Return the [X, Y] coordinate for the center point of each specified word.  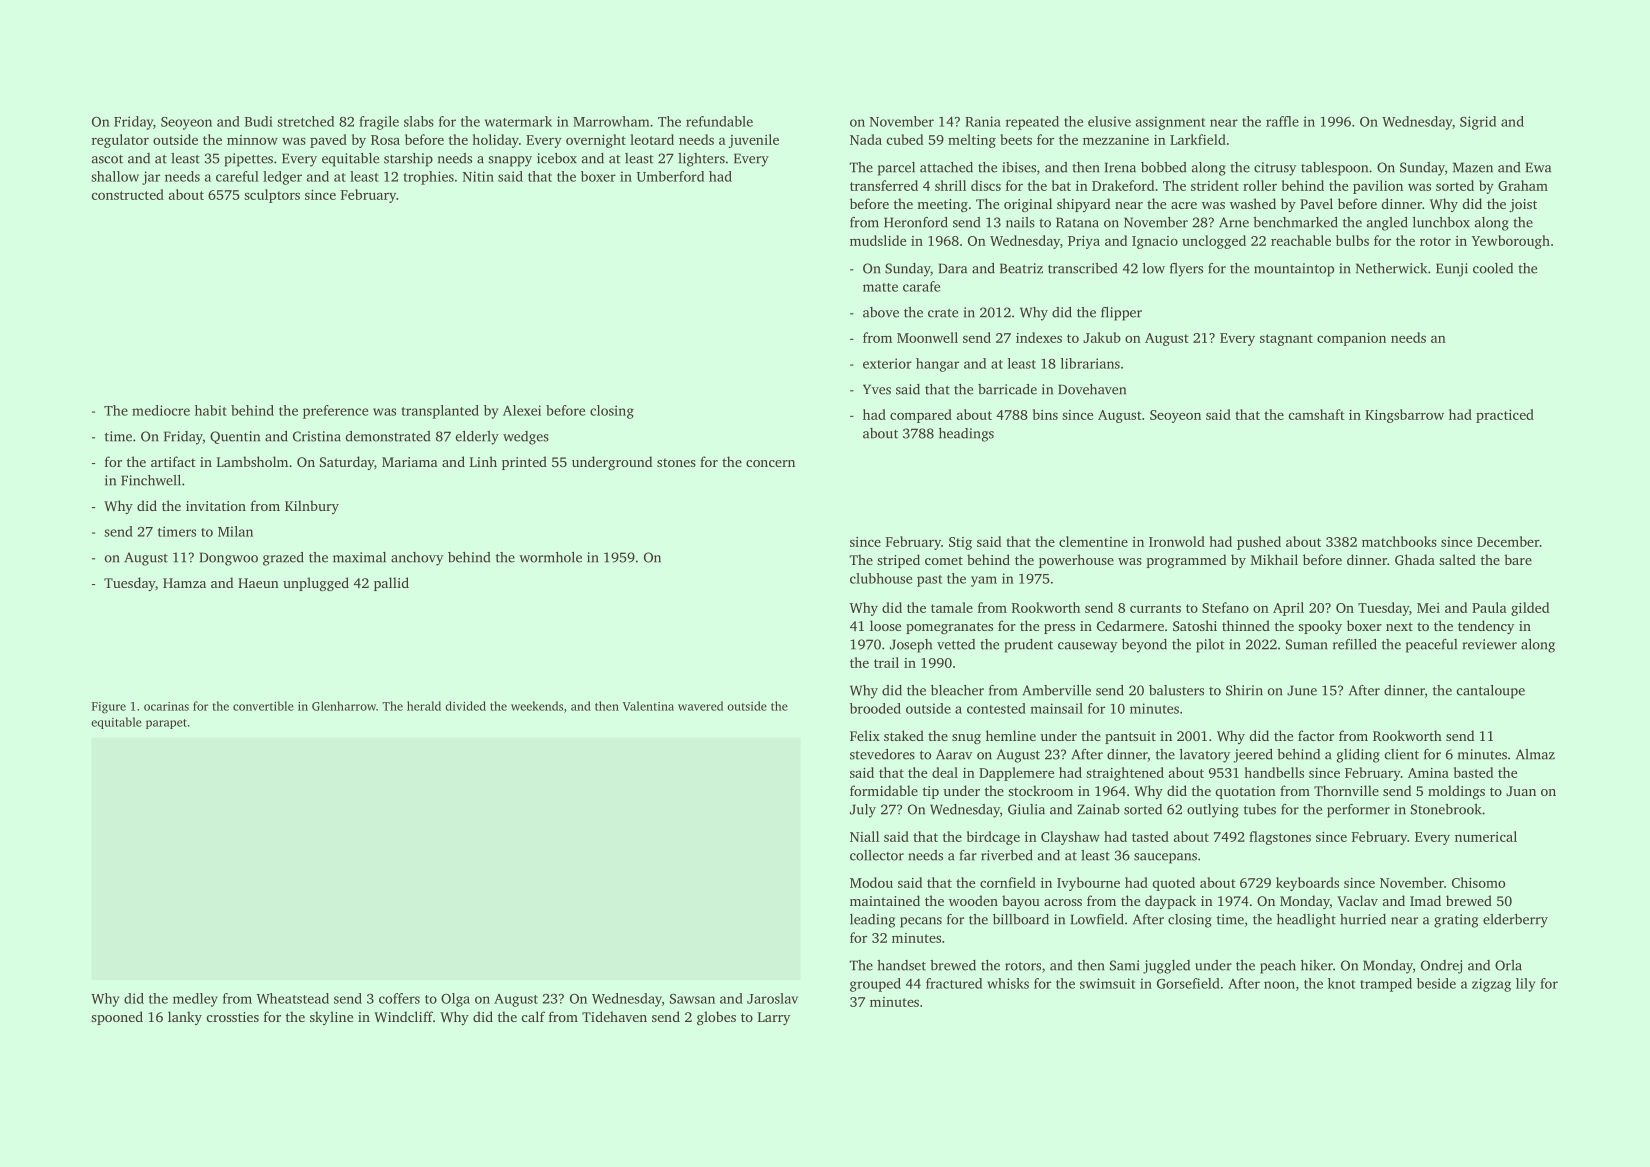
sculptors [272, 196]
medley [195, 1000]
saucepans [1165, 858]
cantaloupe [1491, 692]
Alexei [522, 410]
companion [1351, 339]
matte [880, 287]
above [881, 312]
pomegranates [949, 628]
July [863, 811]
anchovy [417, 559]
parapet [166, 724]
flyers [1186, 270]
